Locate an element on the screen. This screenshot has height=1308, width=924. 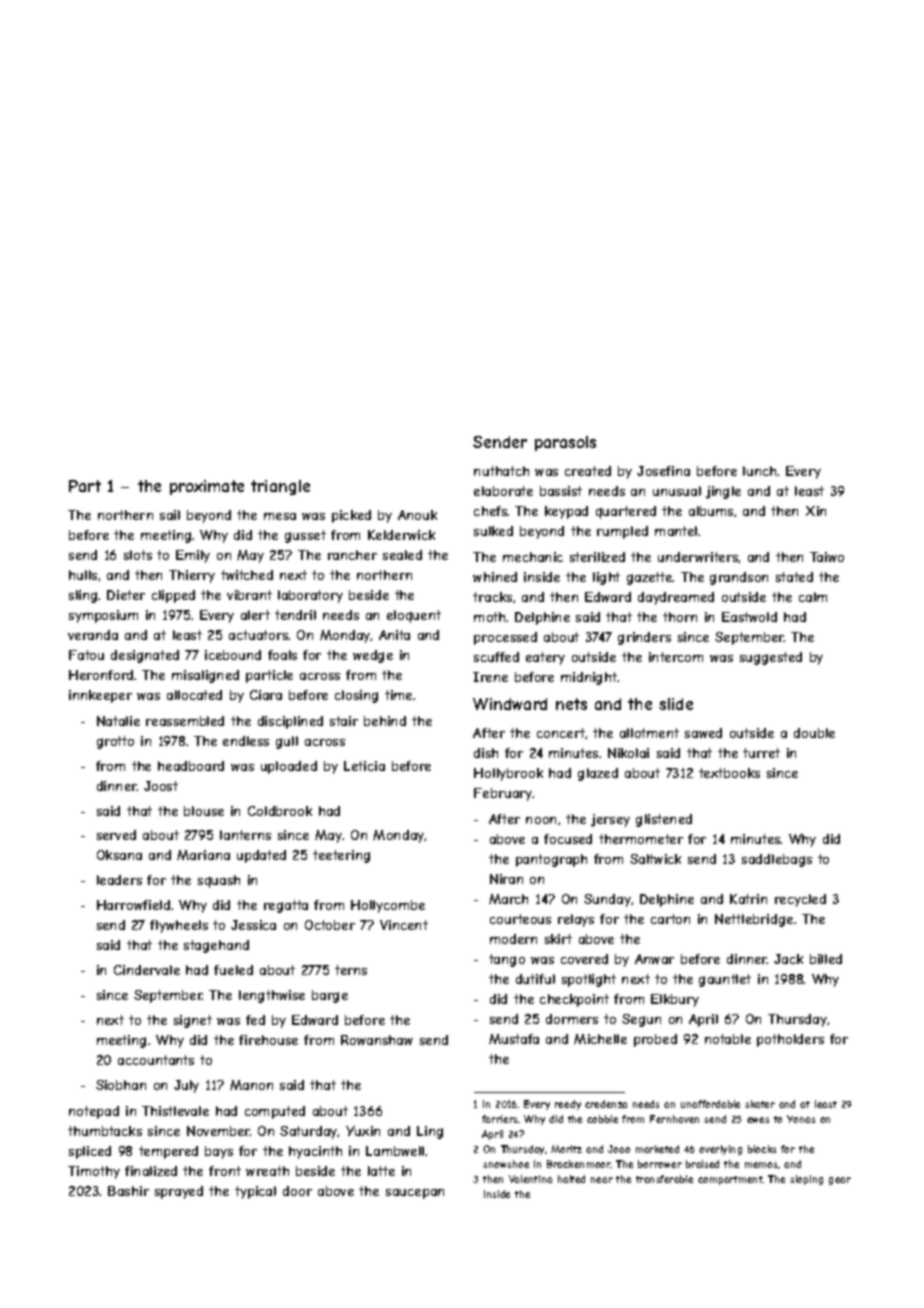
probed is located at coordinates (655, 1040).
